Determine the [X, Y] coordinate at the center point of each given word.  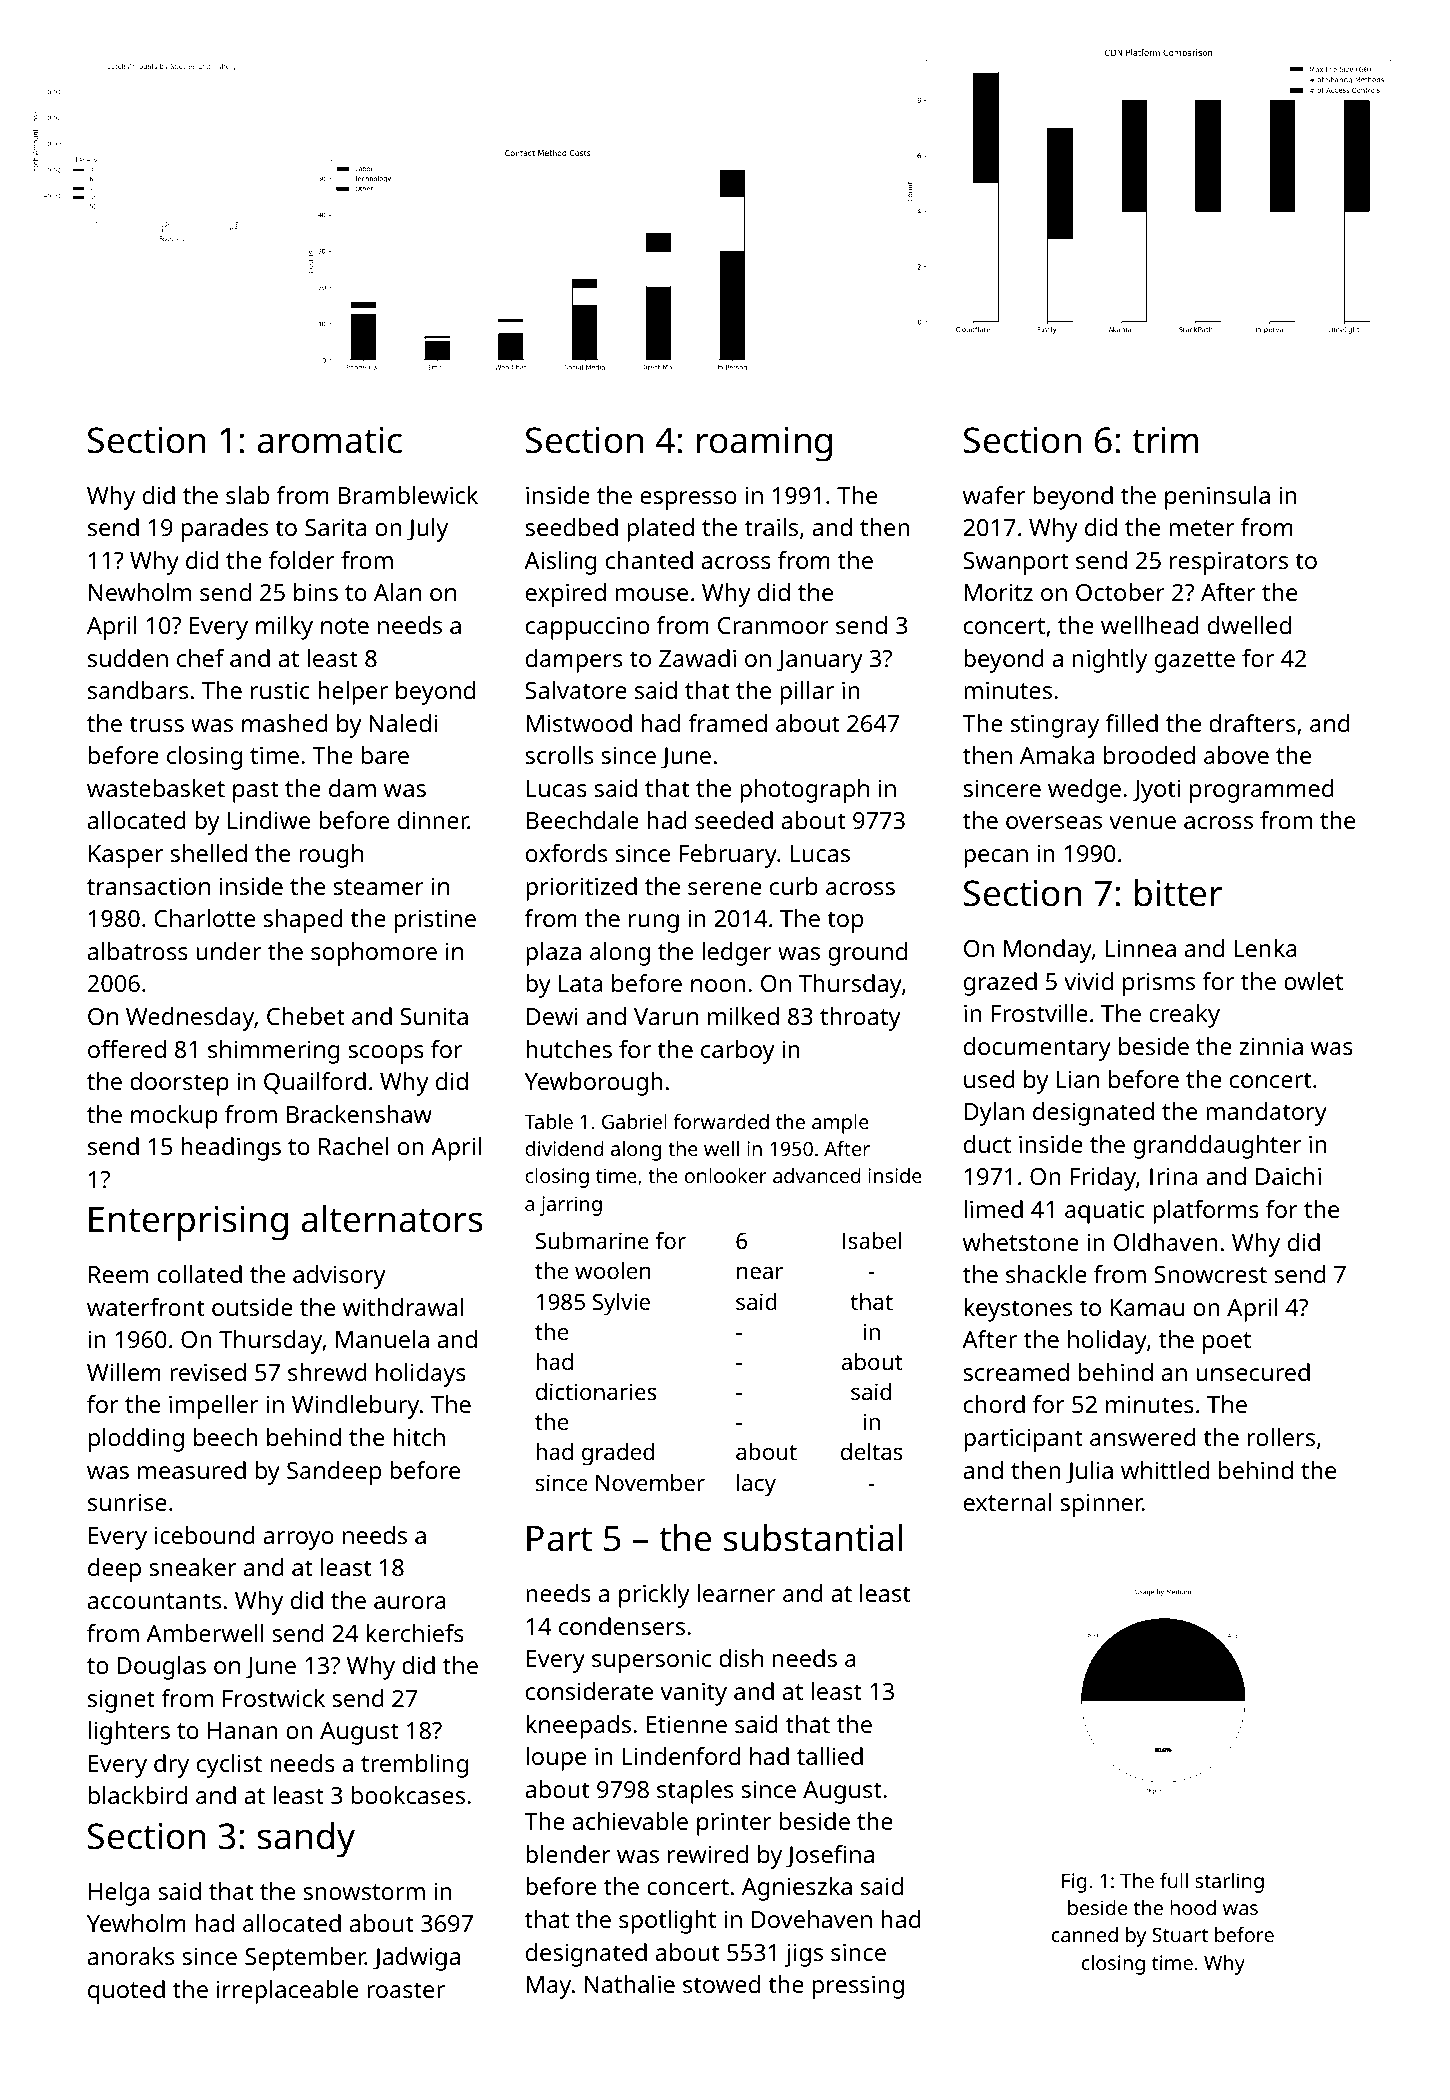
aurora [410, 1602]
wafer [994, 495]
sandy [306, 1840]
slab [247, 495]
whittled [1165, 1470]
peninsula [1217, 498]
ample [840, 1124]
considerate [589, 1691]
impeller [214, 1407]
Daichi [1288, 1176]
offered [127, 1049]
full [1174, 1880]
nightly [1110, 661]
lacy [756, 1485]
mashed [285, 723]
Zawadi [697, 658]
